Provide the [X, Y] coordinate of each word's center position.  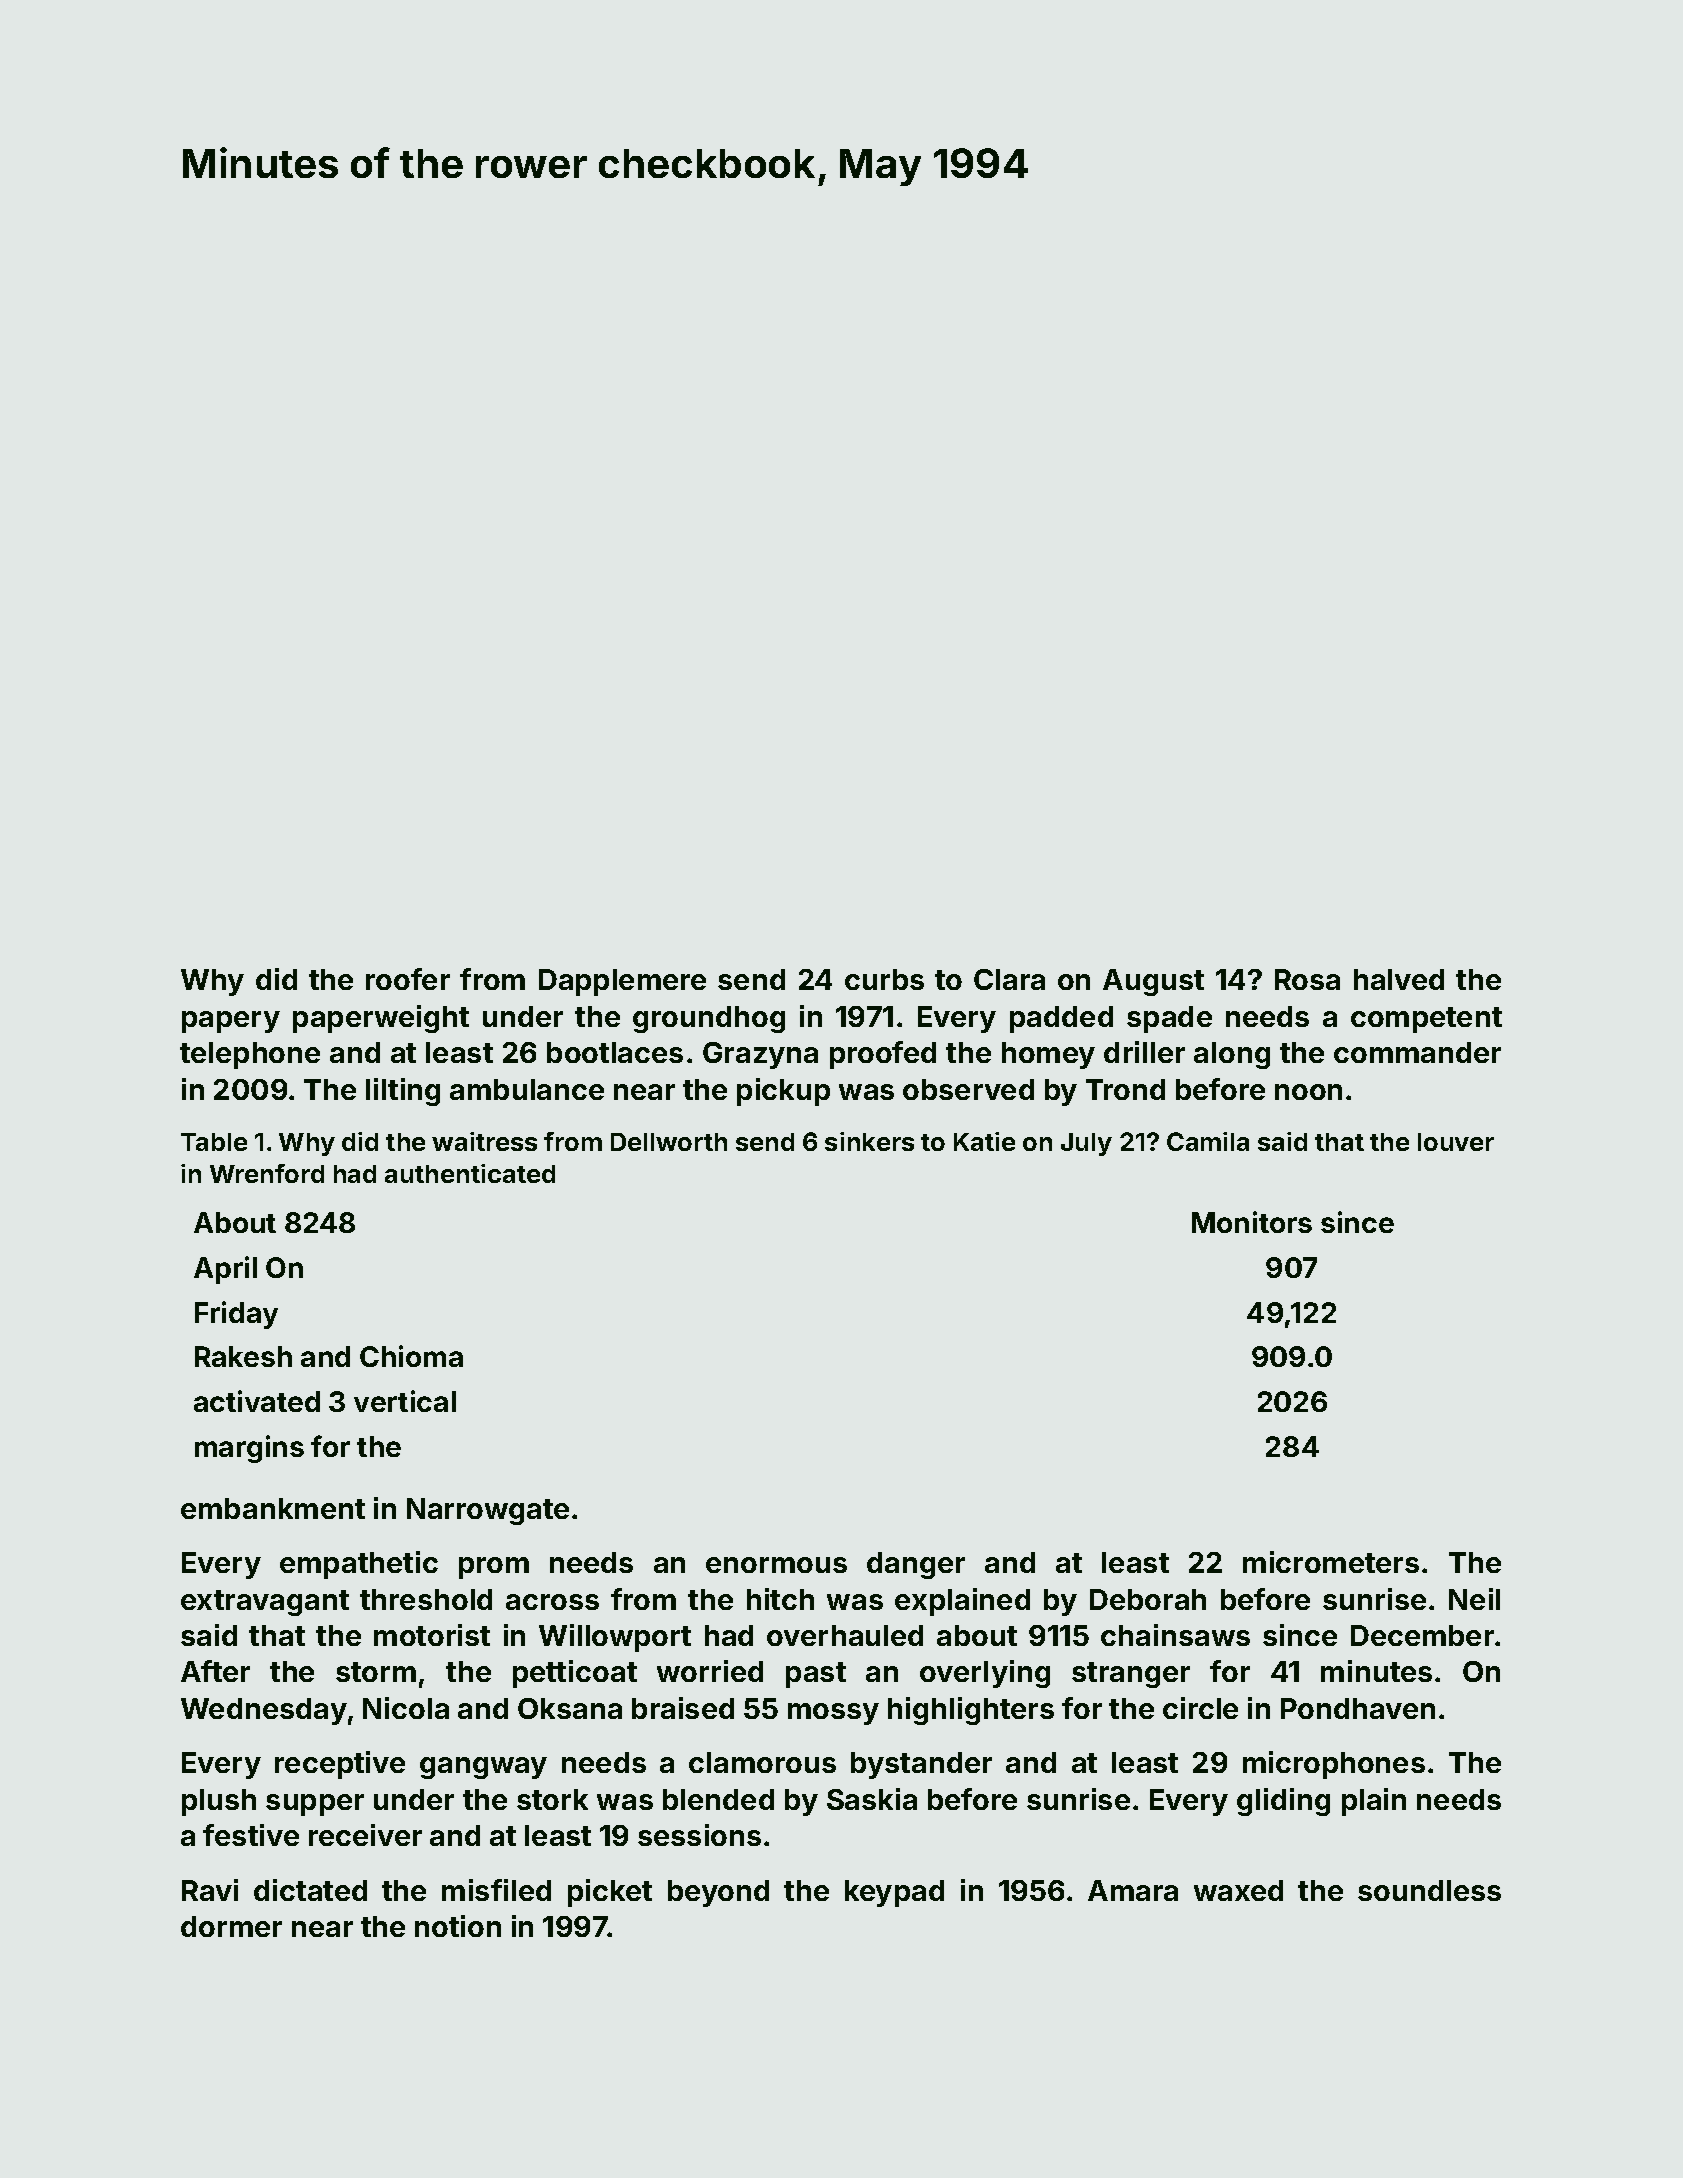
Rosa [1307, 979]
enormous [776, 1565]
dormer [231, 1926]
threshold [426, 1599]
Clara [1009, 979]
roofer [408, 979]
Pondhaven [1358, 1708]
